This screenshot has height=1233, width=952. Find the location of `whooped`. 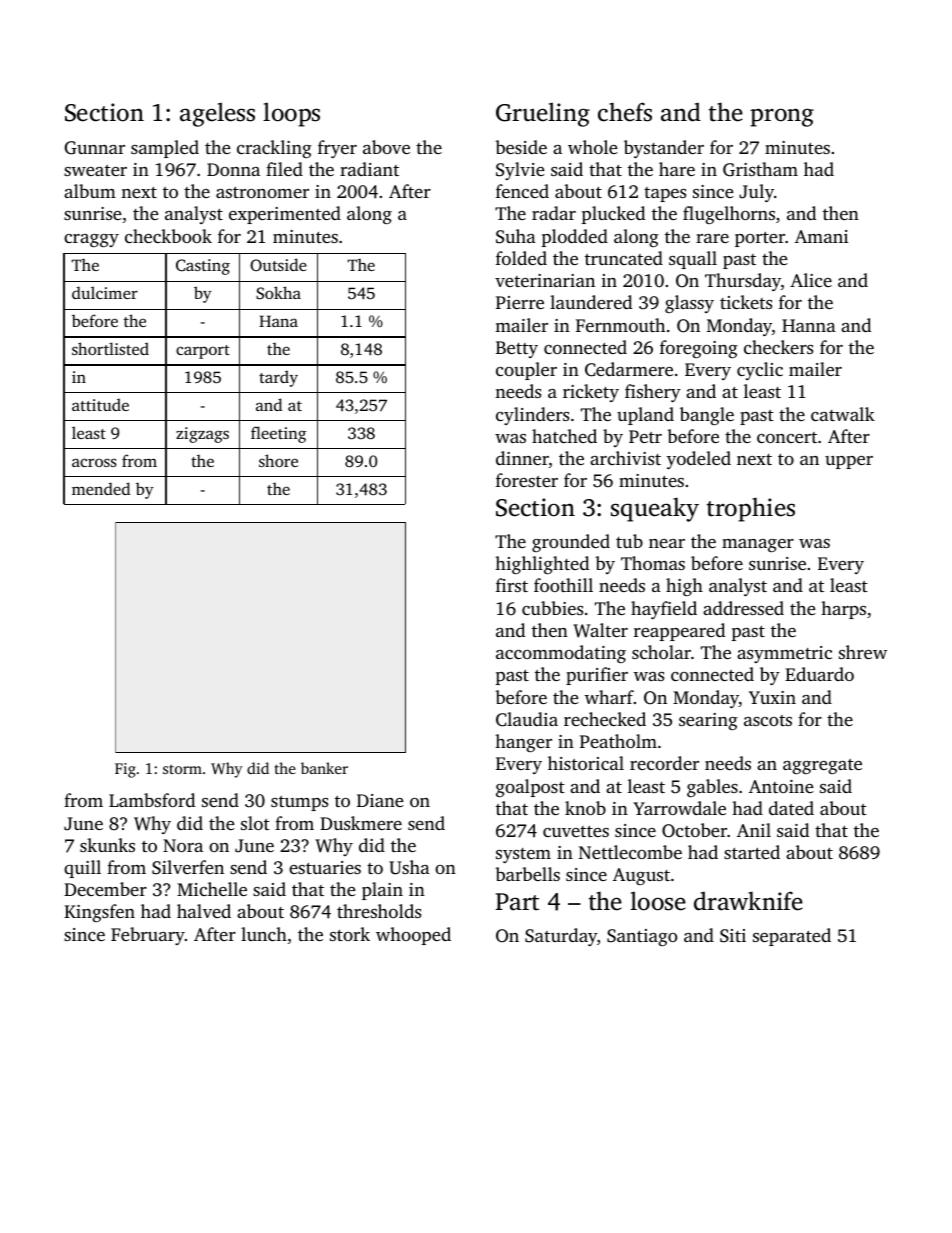

whooped is located at coordinates (413, 936).
